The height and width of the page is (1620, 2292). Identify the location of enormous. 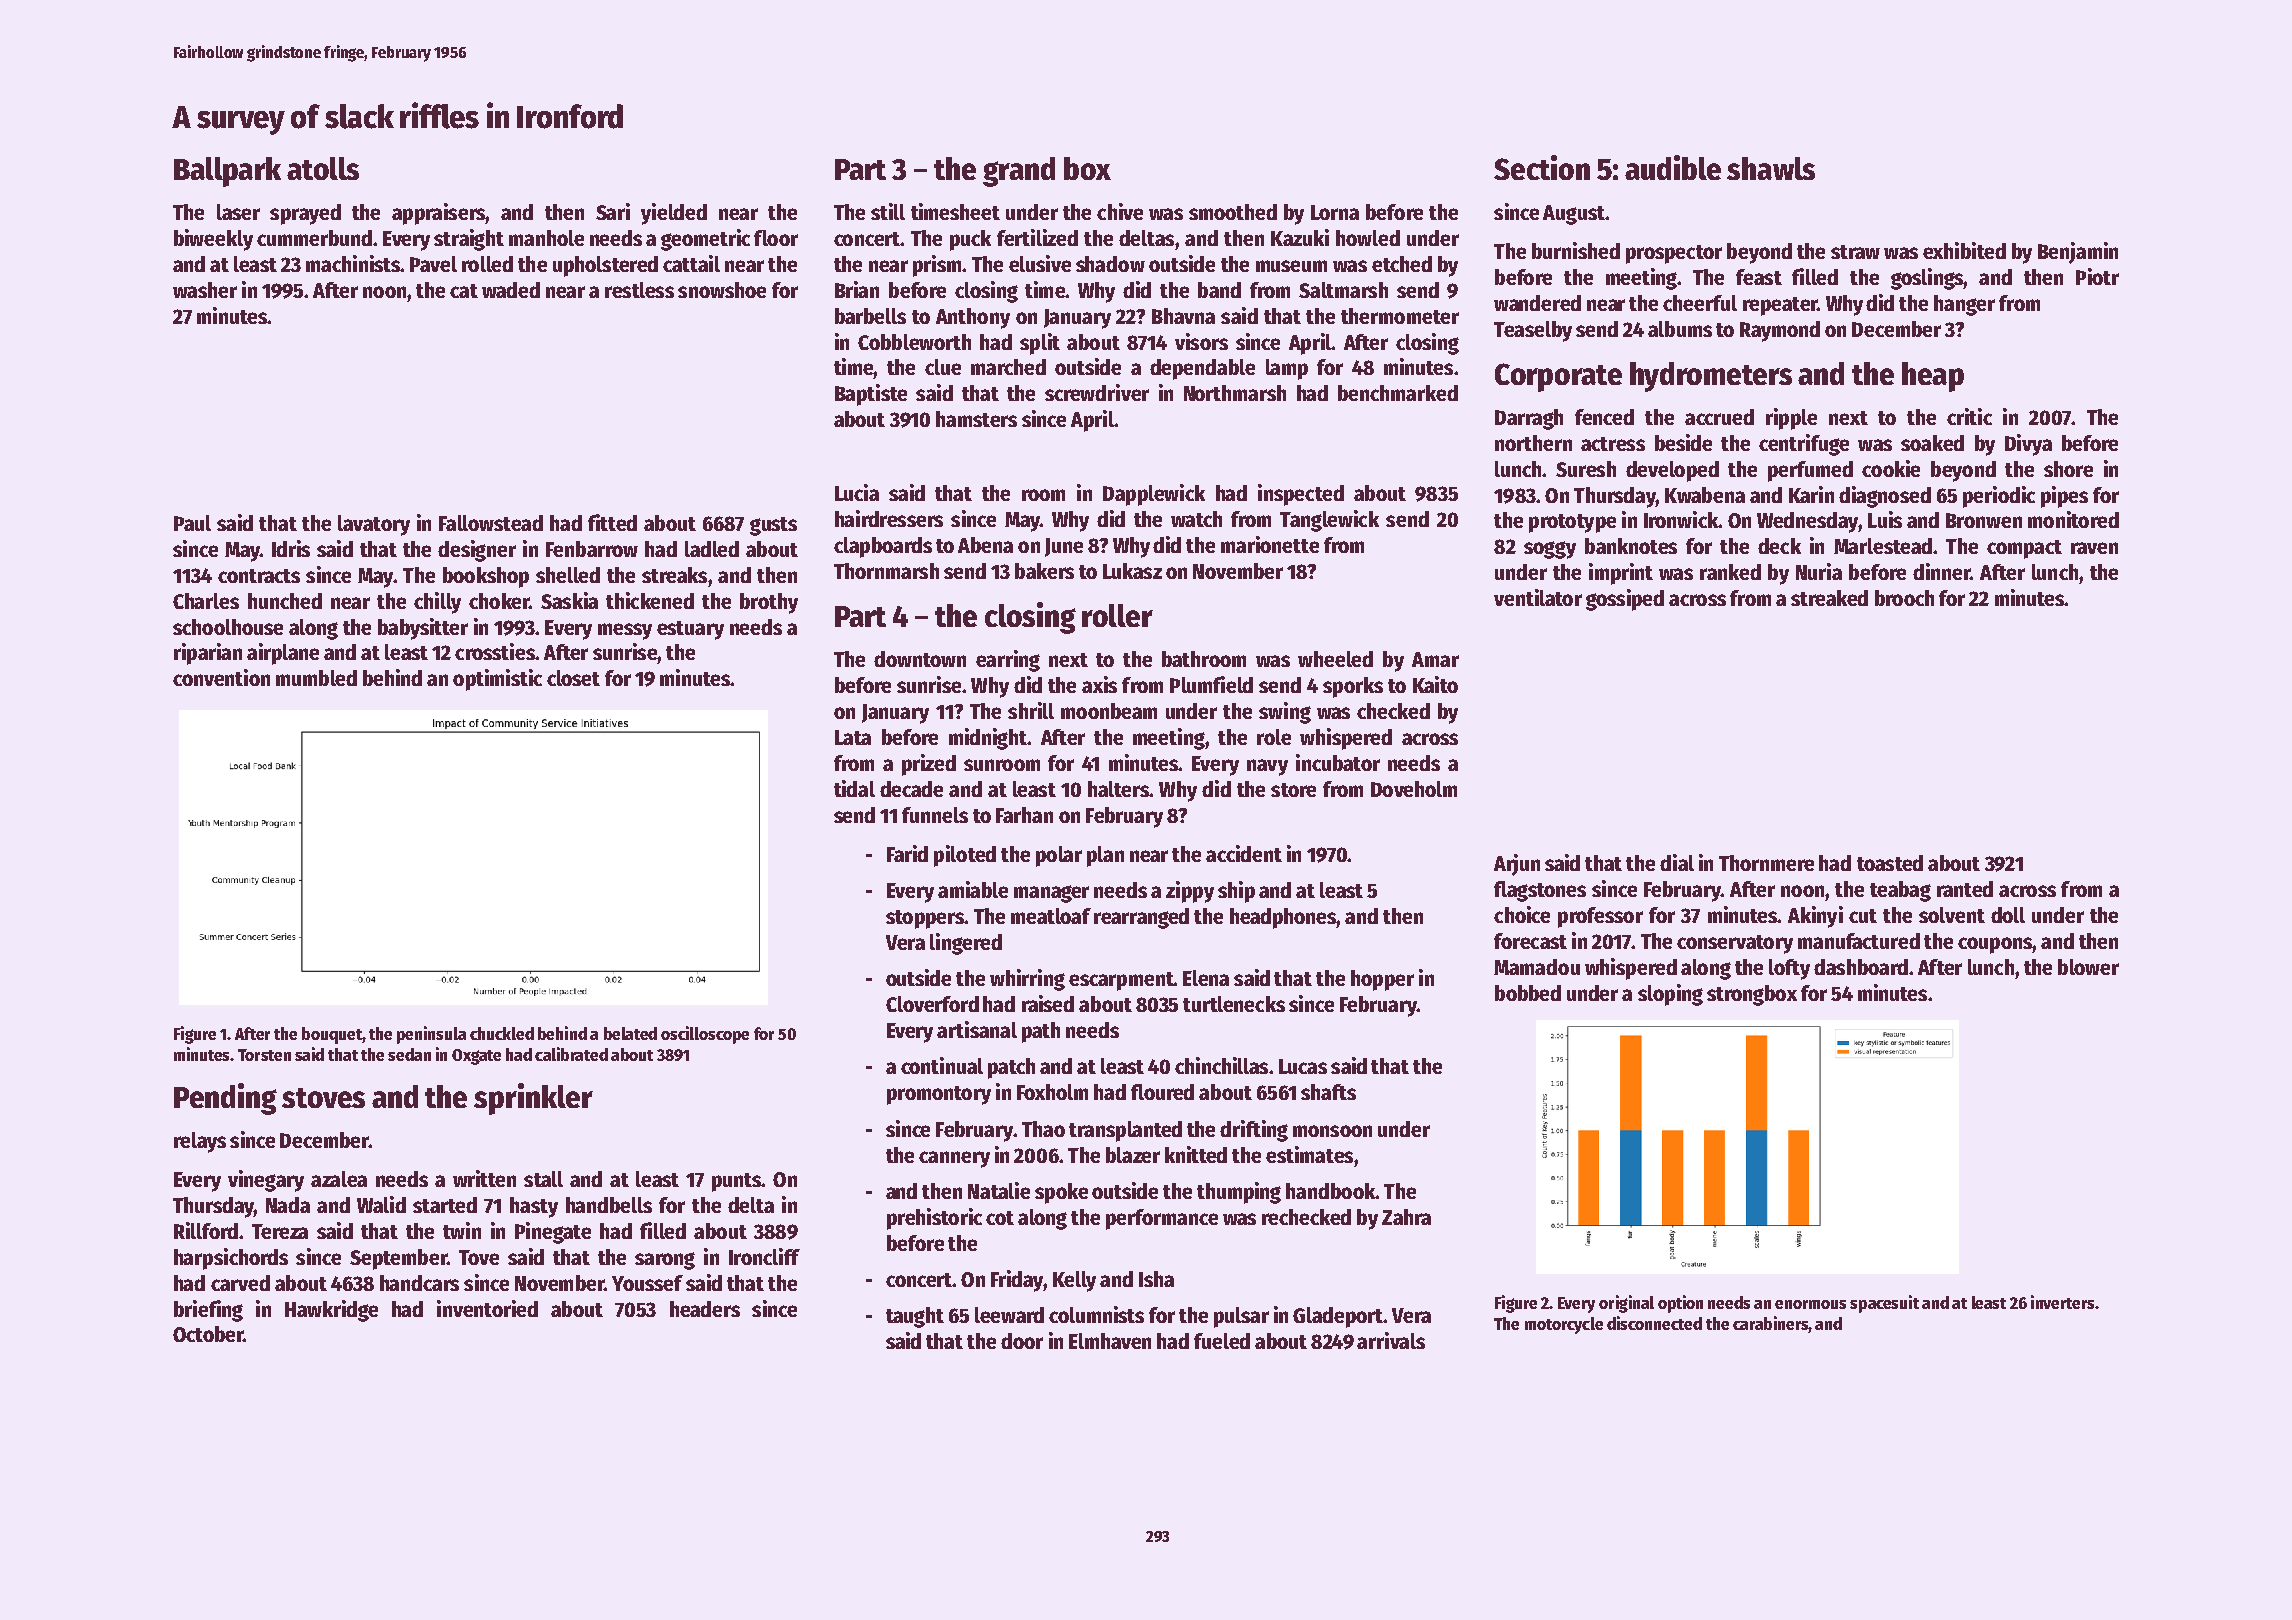
(1810, 1304).
